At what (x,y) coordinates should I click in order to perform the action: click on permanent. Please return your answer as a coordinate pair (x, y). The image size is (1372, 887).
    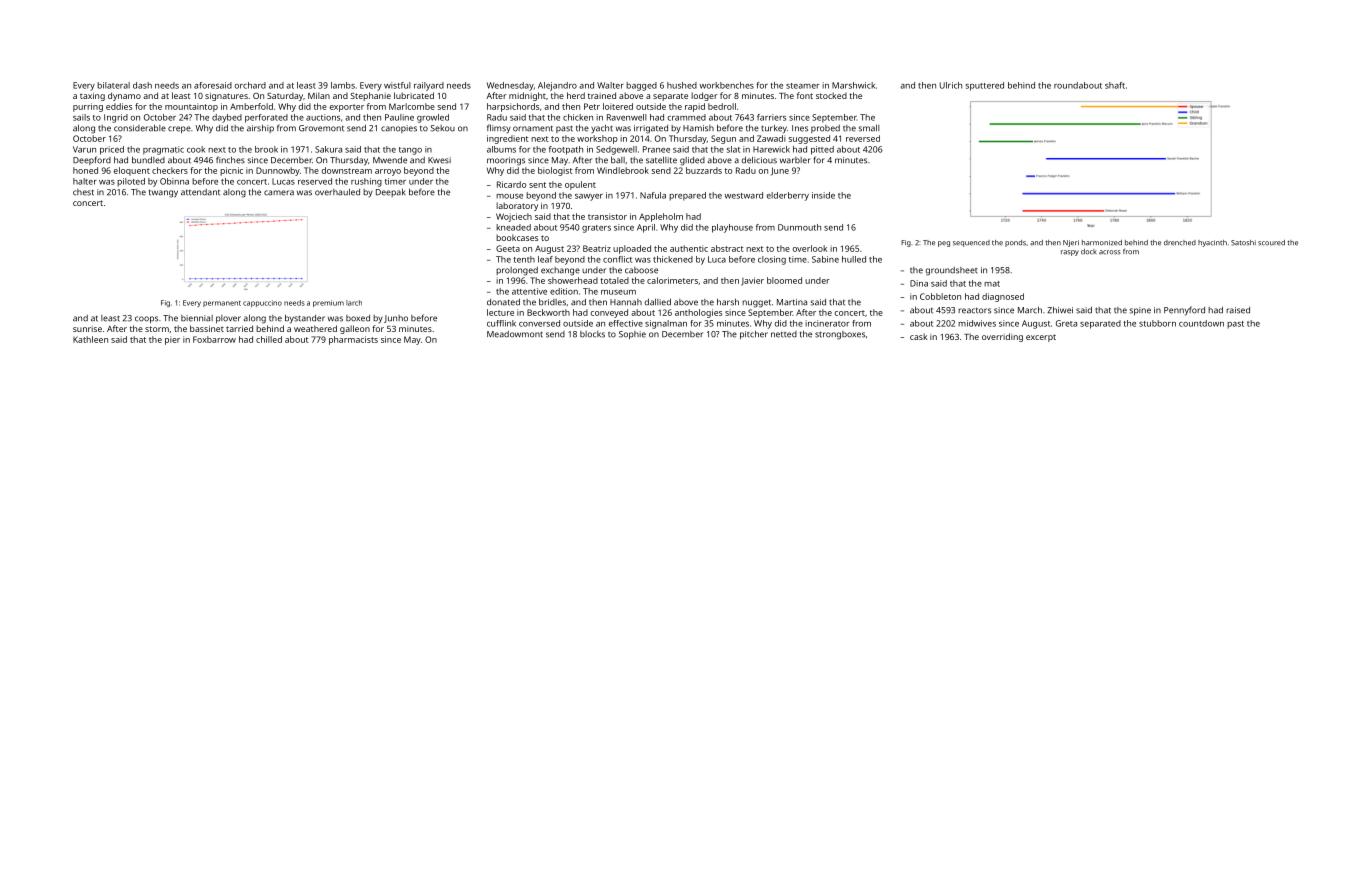
    Looking at the image, I should click on (222, 304).
